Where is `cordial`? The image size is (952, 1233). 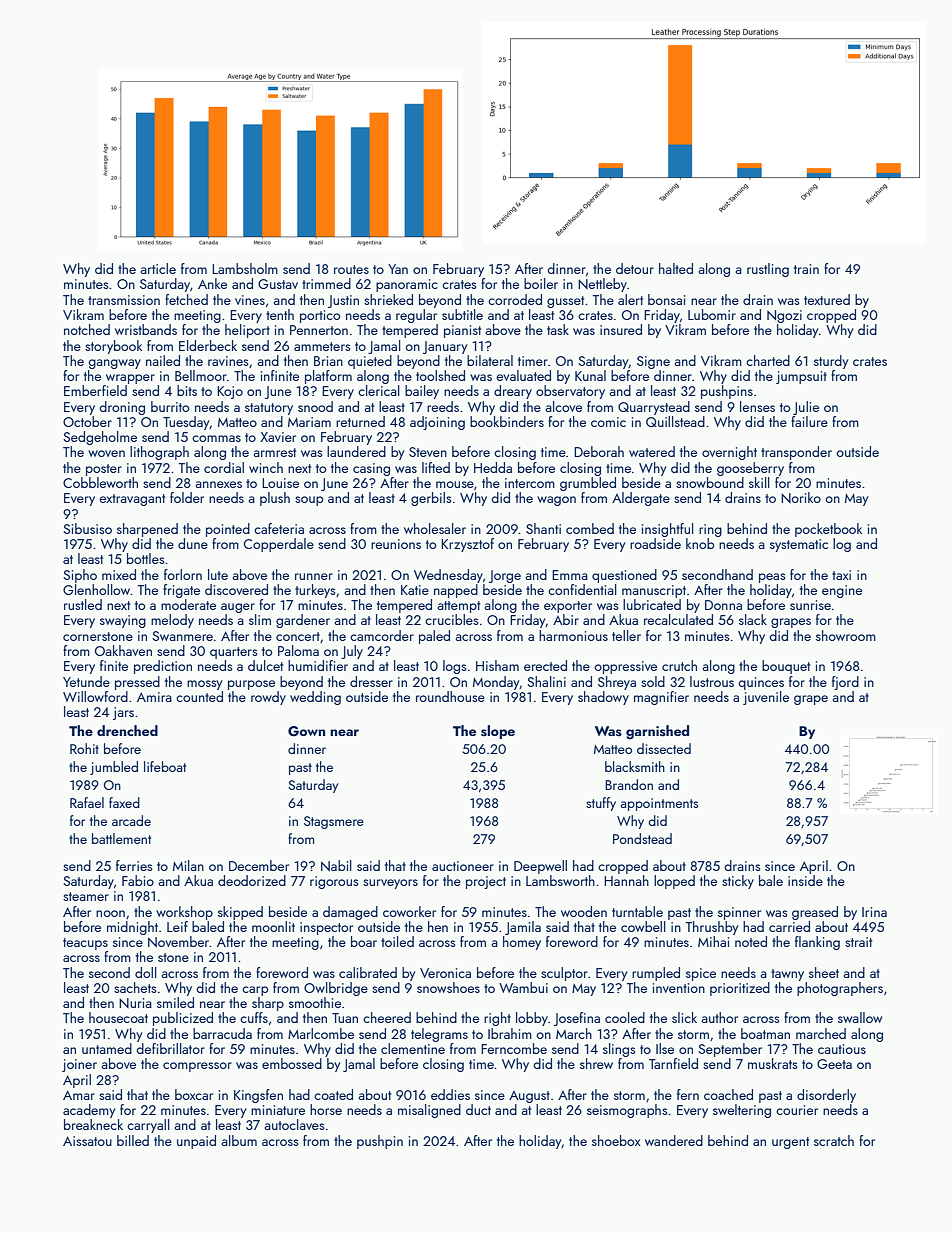 cordial is located at coordinates (224, 467).
